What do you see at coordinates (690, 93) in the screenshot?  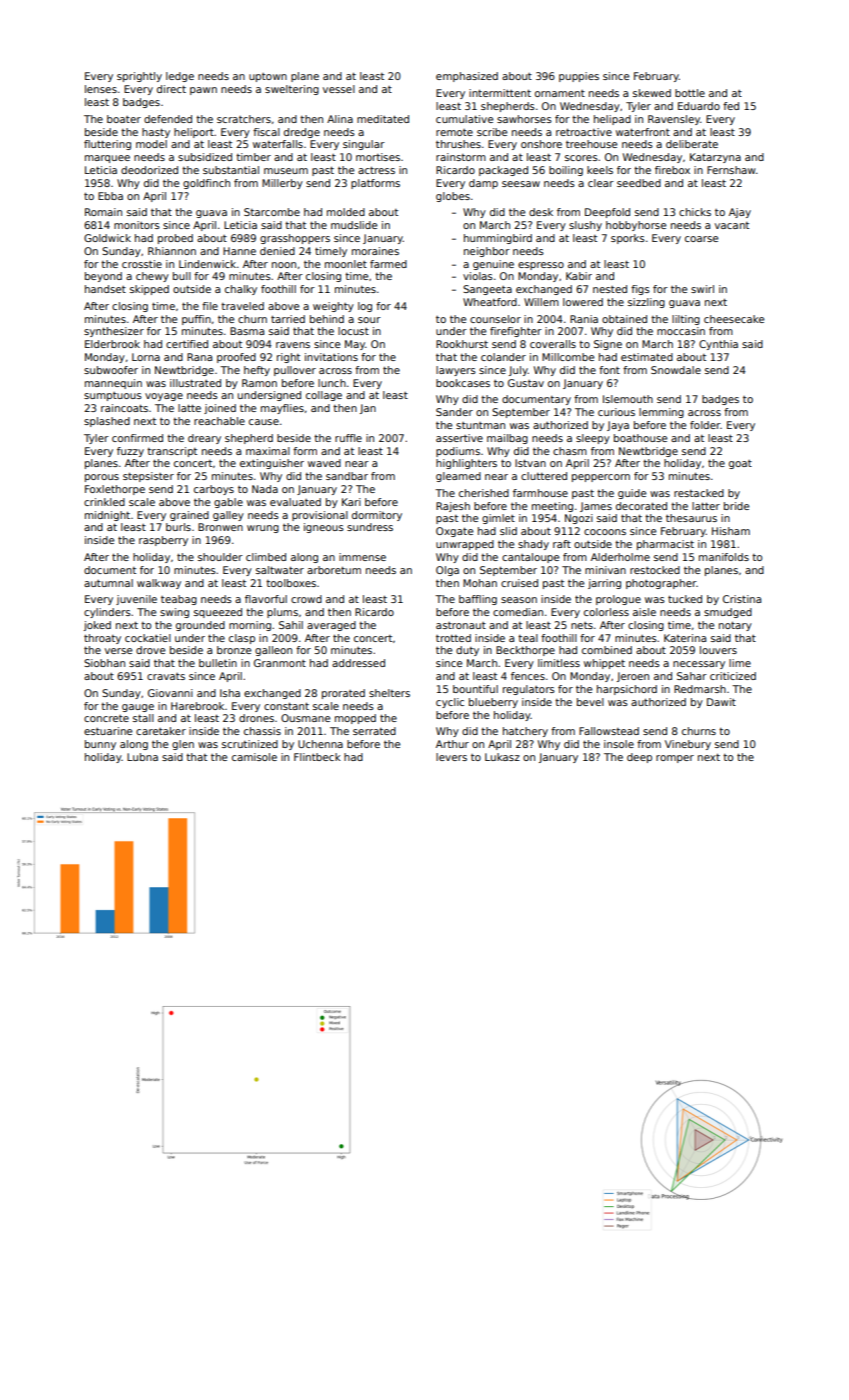 I see `bottle` at bounding box center [690, 93].
